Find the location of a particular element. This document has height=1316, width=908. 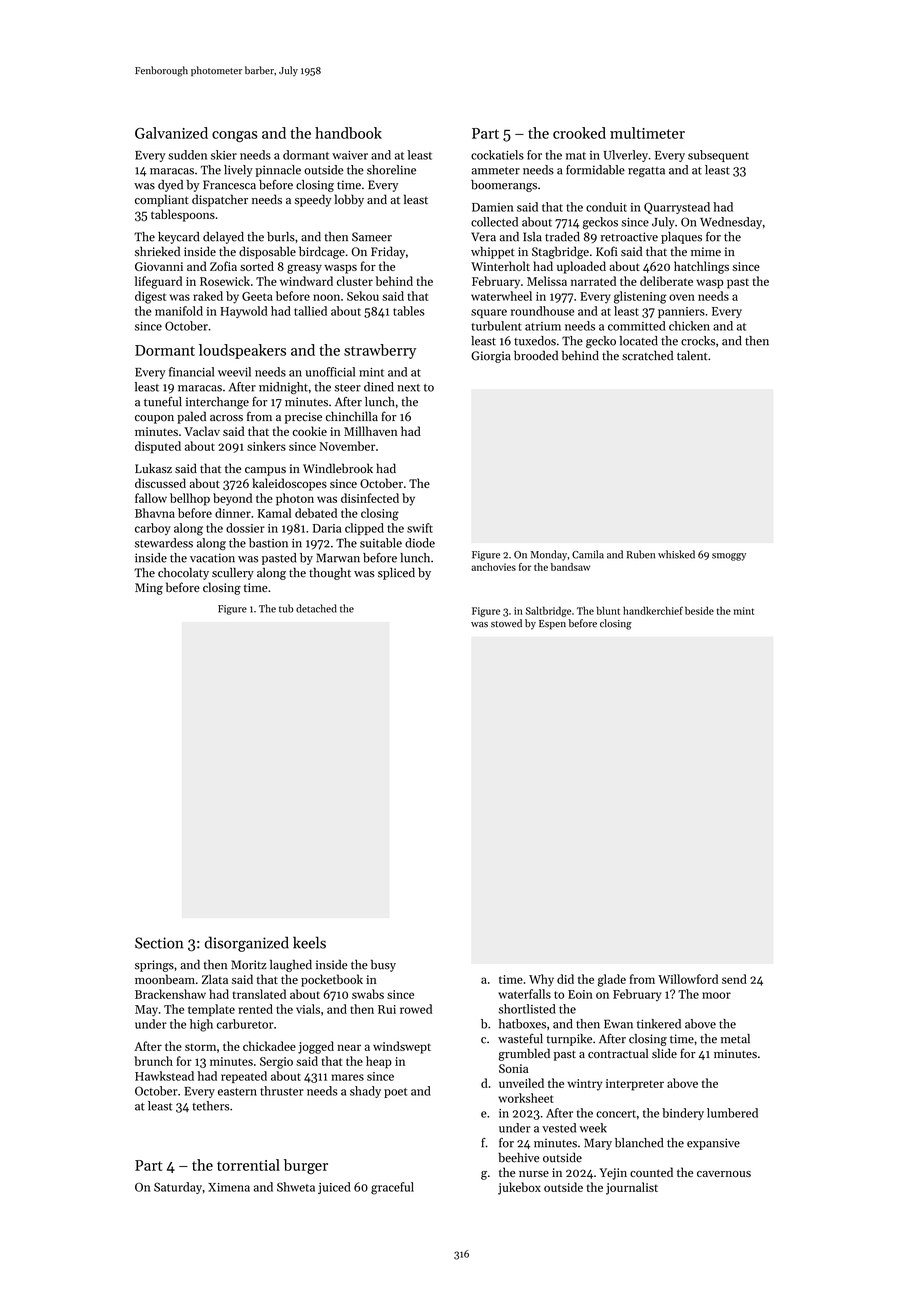

busy is located at coordinates (383, 965).
